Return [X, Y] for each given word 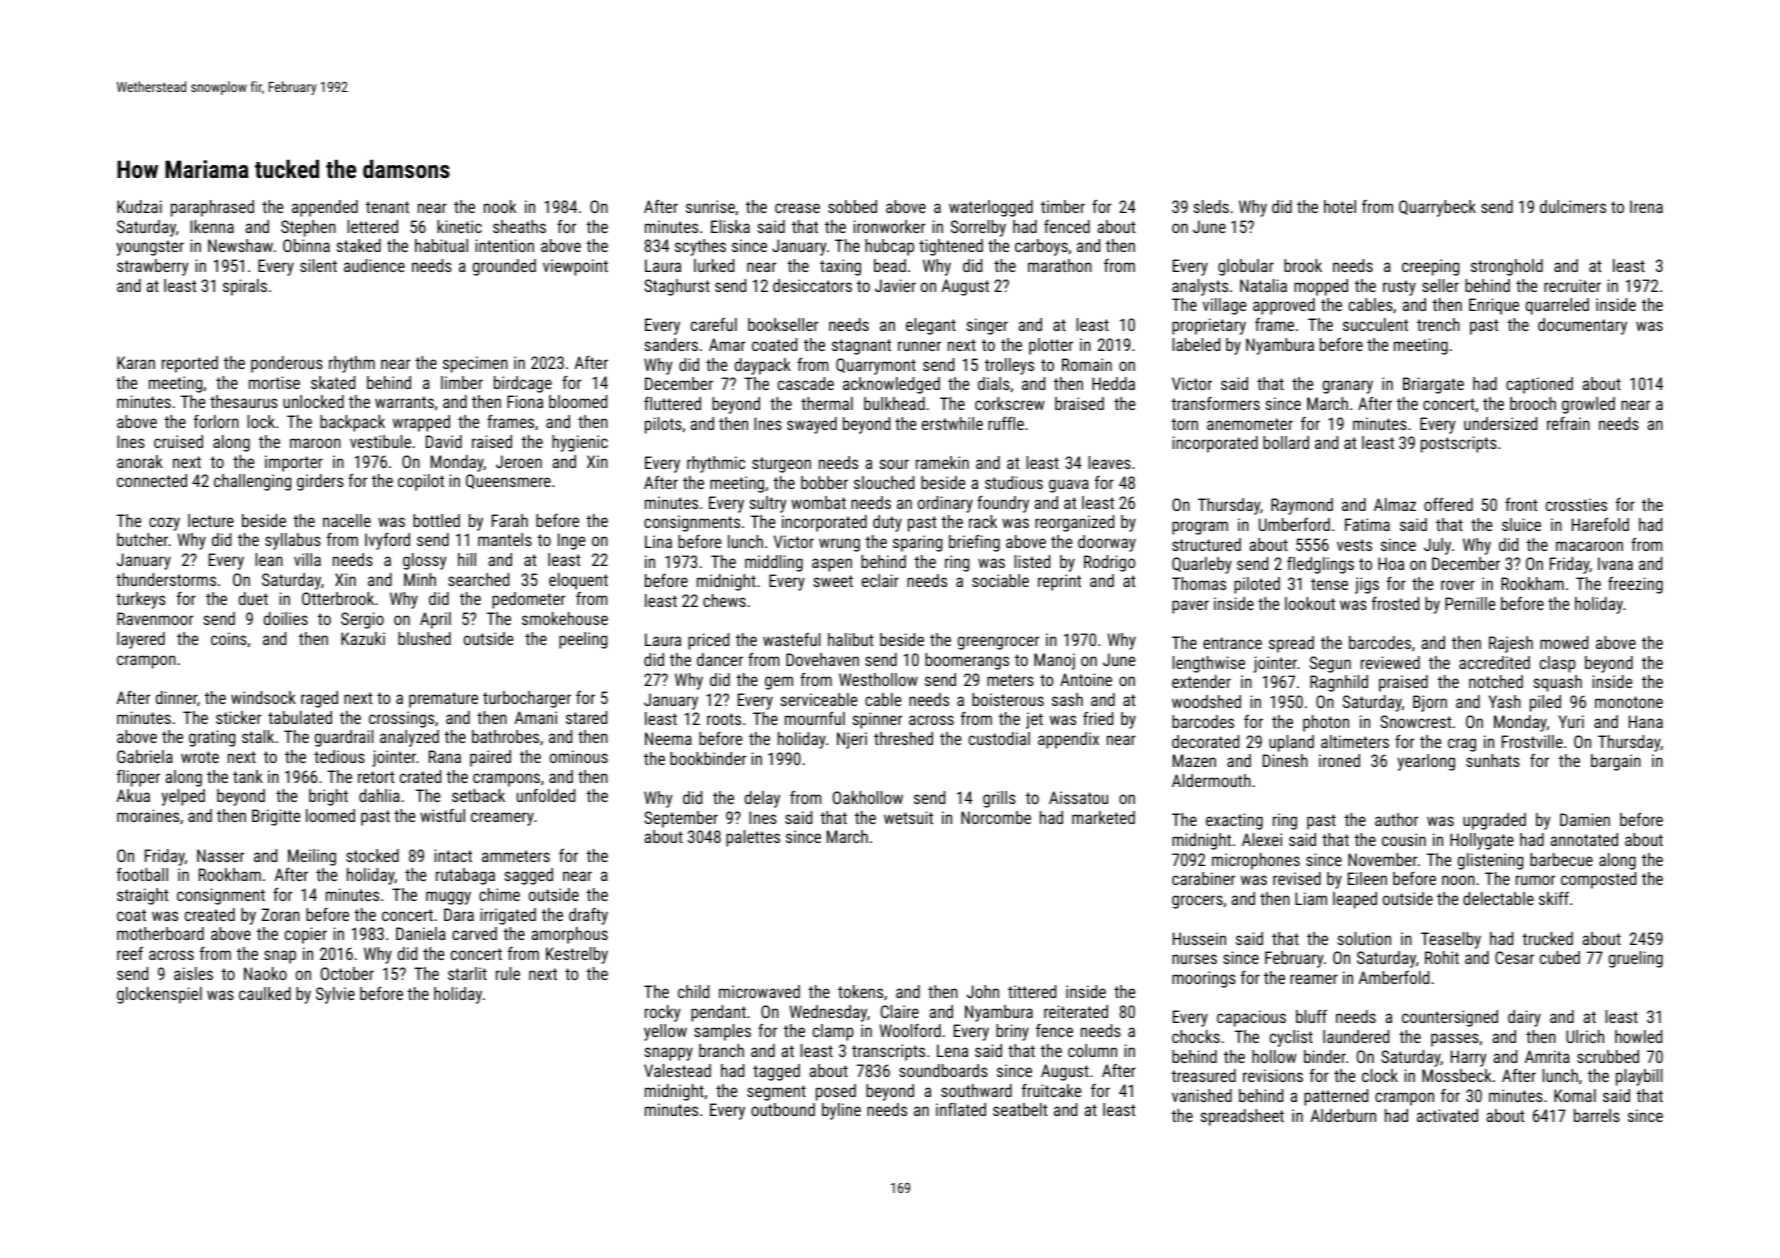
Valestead [677, 1070]
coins [229, 638]
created [210, 914]
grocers [1197, 902]
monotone [1629, 702]
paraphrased [212, 208]
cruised [178, 441]
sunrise [710, 206]
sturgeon [781, 465]
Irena [1646, 206]
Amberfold [1394, 977]
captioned [1539, 385]
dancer [720, 659]
